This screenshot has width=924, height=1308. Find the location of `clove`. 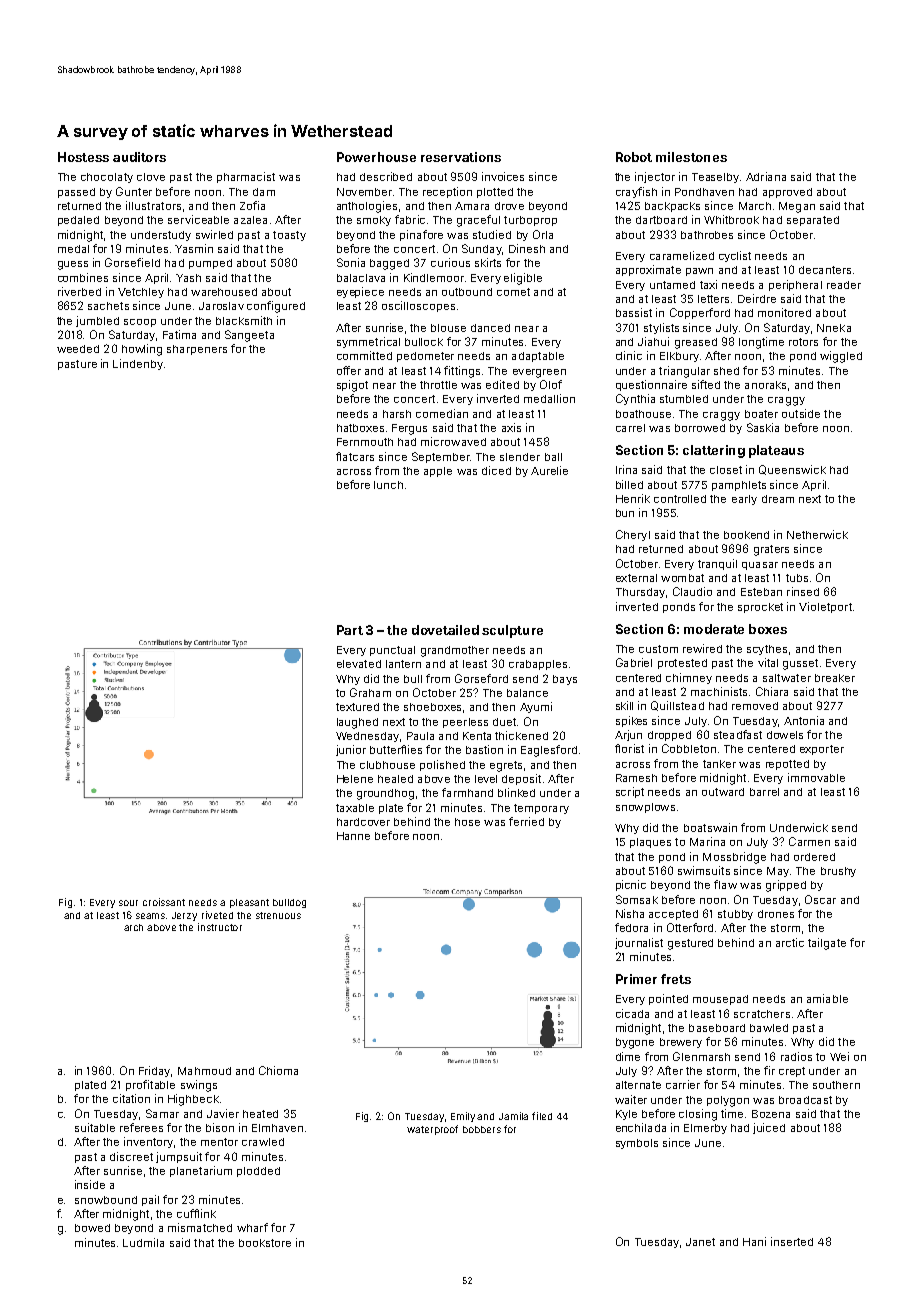

clove is located at coordinates (151, 177).
